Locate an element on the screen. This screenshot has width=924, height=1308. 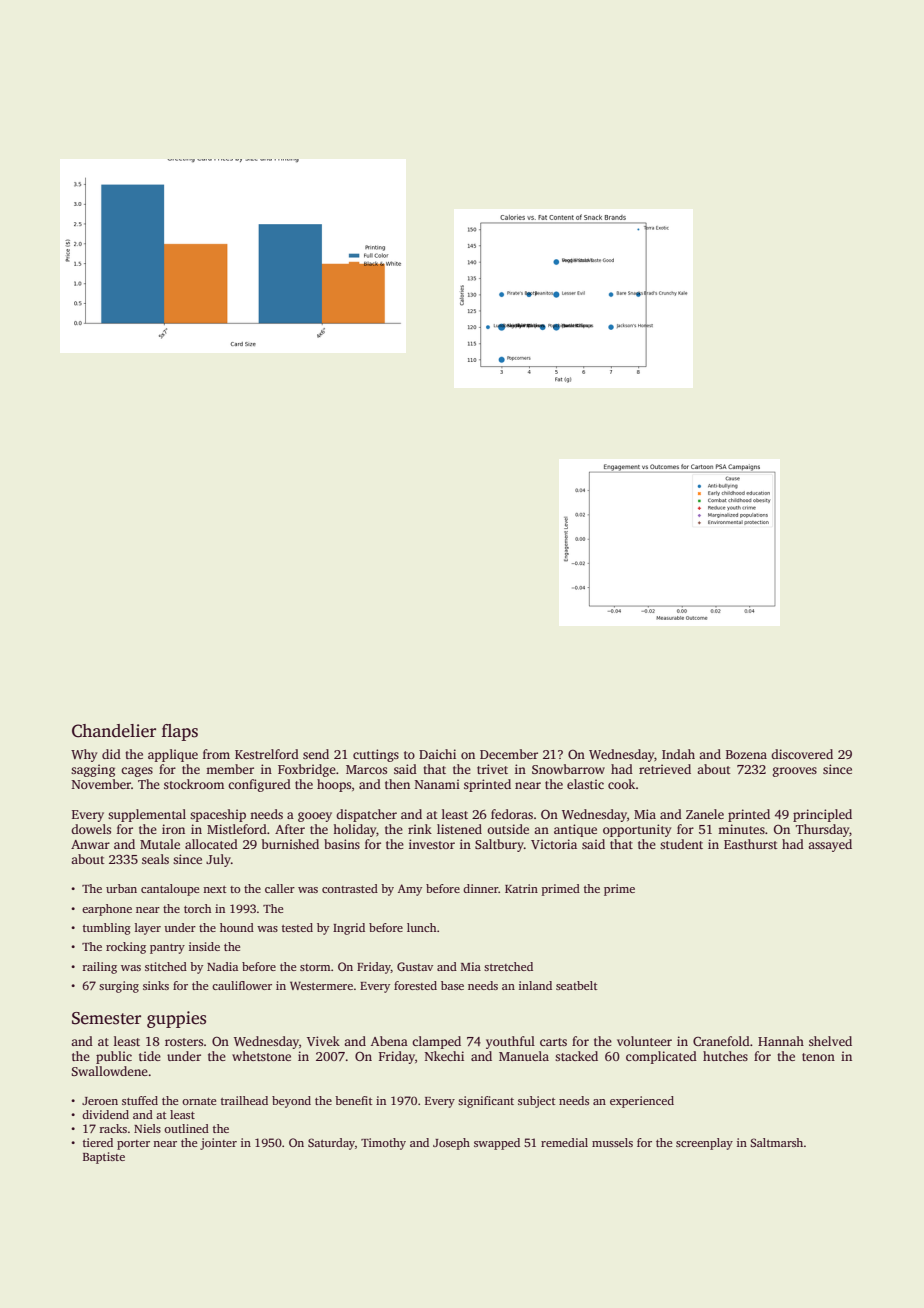
lunch is located at coordinates (421, 927).
